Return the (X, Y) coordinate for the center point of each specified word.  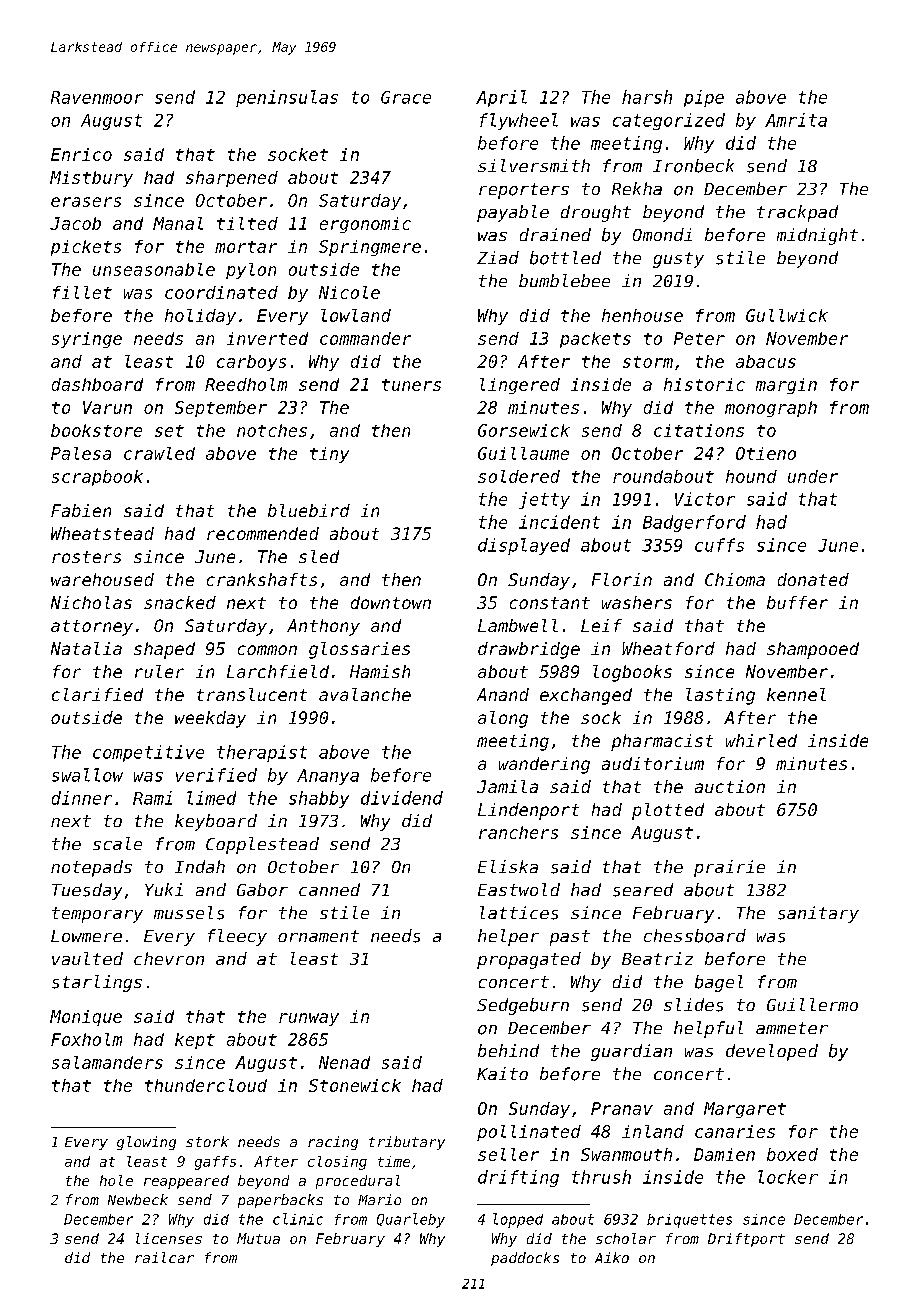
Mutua (258, 1238)
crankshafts (262, 579)
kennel (796, 694)
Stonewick (355, 1085)
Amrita (796, 120)
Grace (406, 97)
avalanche (365, 694)
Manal (178, 223)
